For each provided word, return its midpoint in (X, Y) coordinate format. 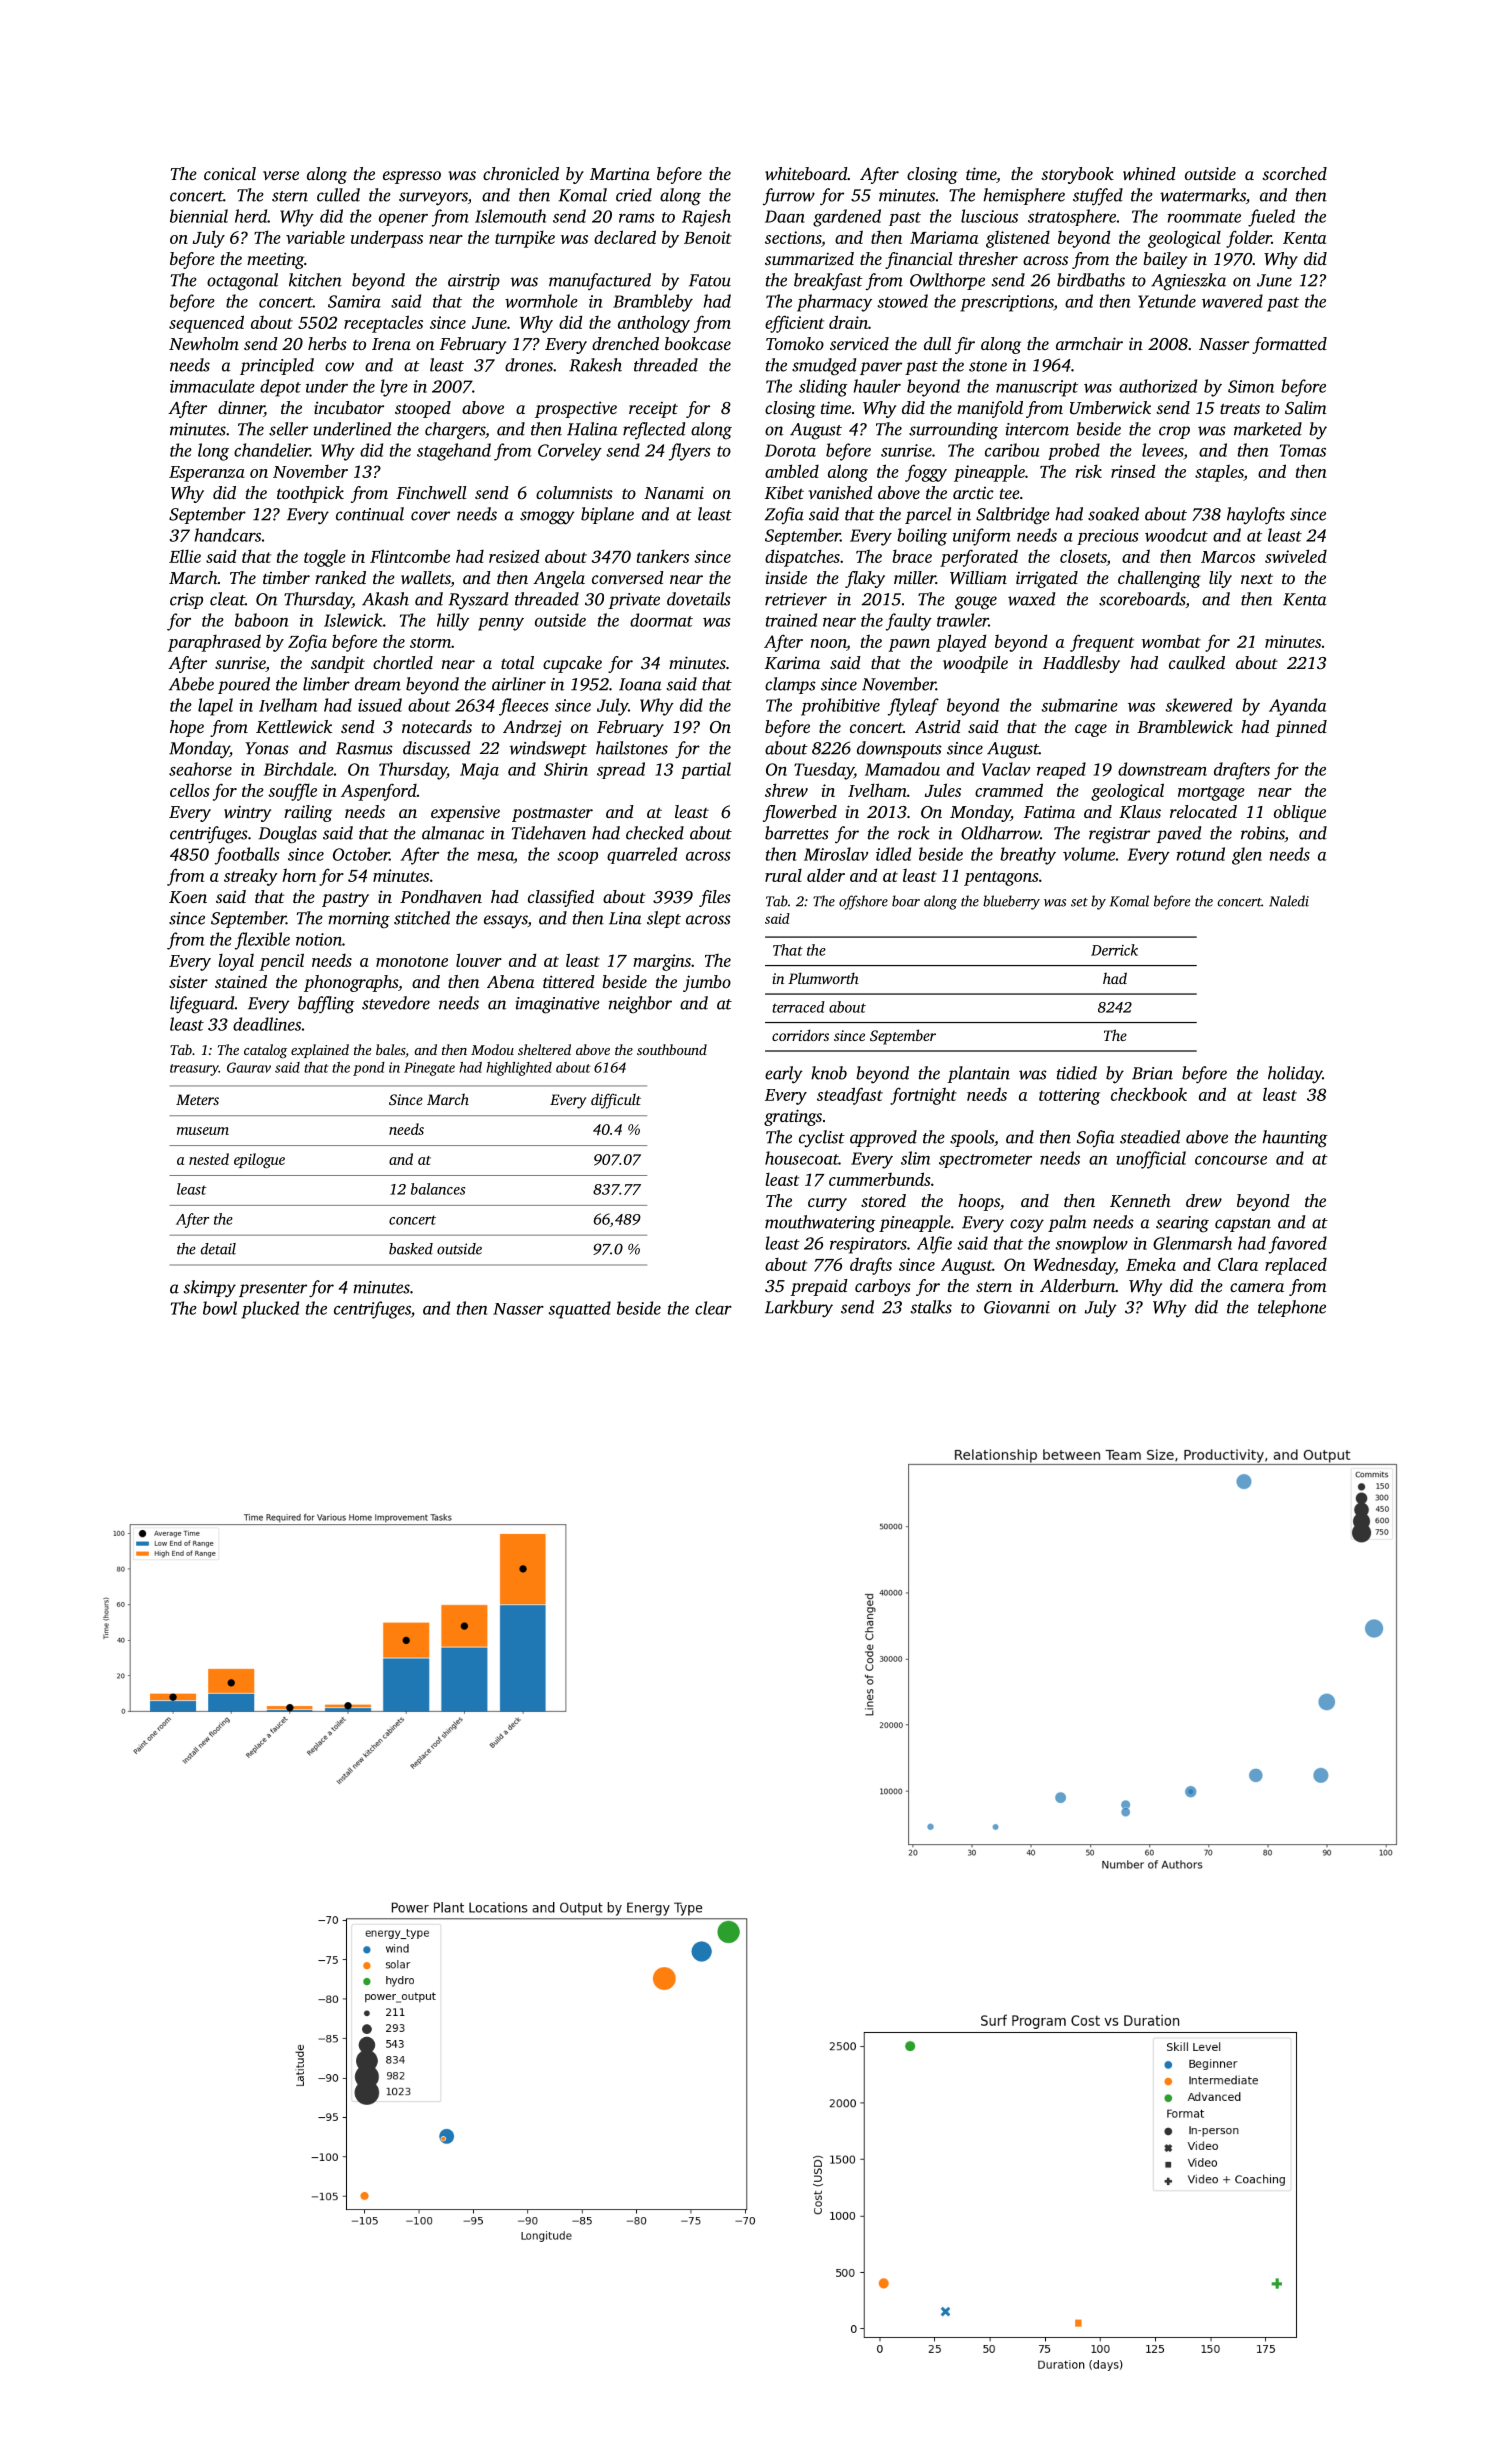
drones (529, 365)
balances (438, 1189)
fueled (1271, 218)
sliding (823, 388)
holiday (1295, 1074)
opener (403, 220)
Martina (620, 174)
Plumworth (823, 978)
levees (1162, 450)
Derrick (1114, 950)
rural (783, 875)
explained (320, 1051)
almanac (453, 833)
